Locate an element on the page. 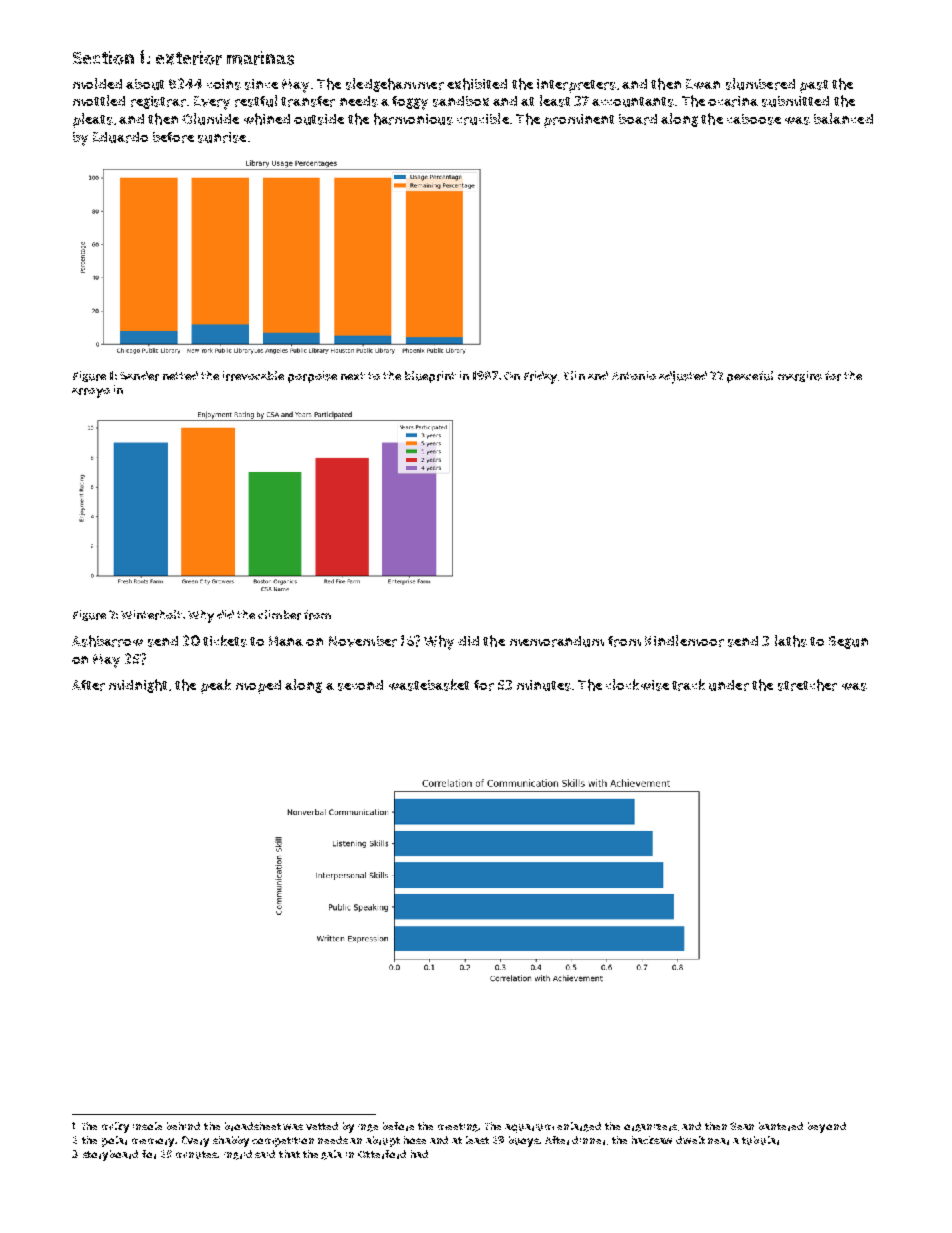  enlarged is located at coordinates (579, 1127).
